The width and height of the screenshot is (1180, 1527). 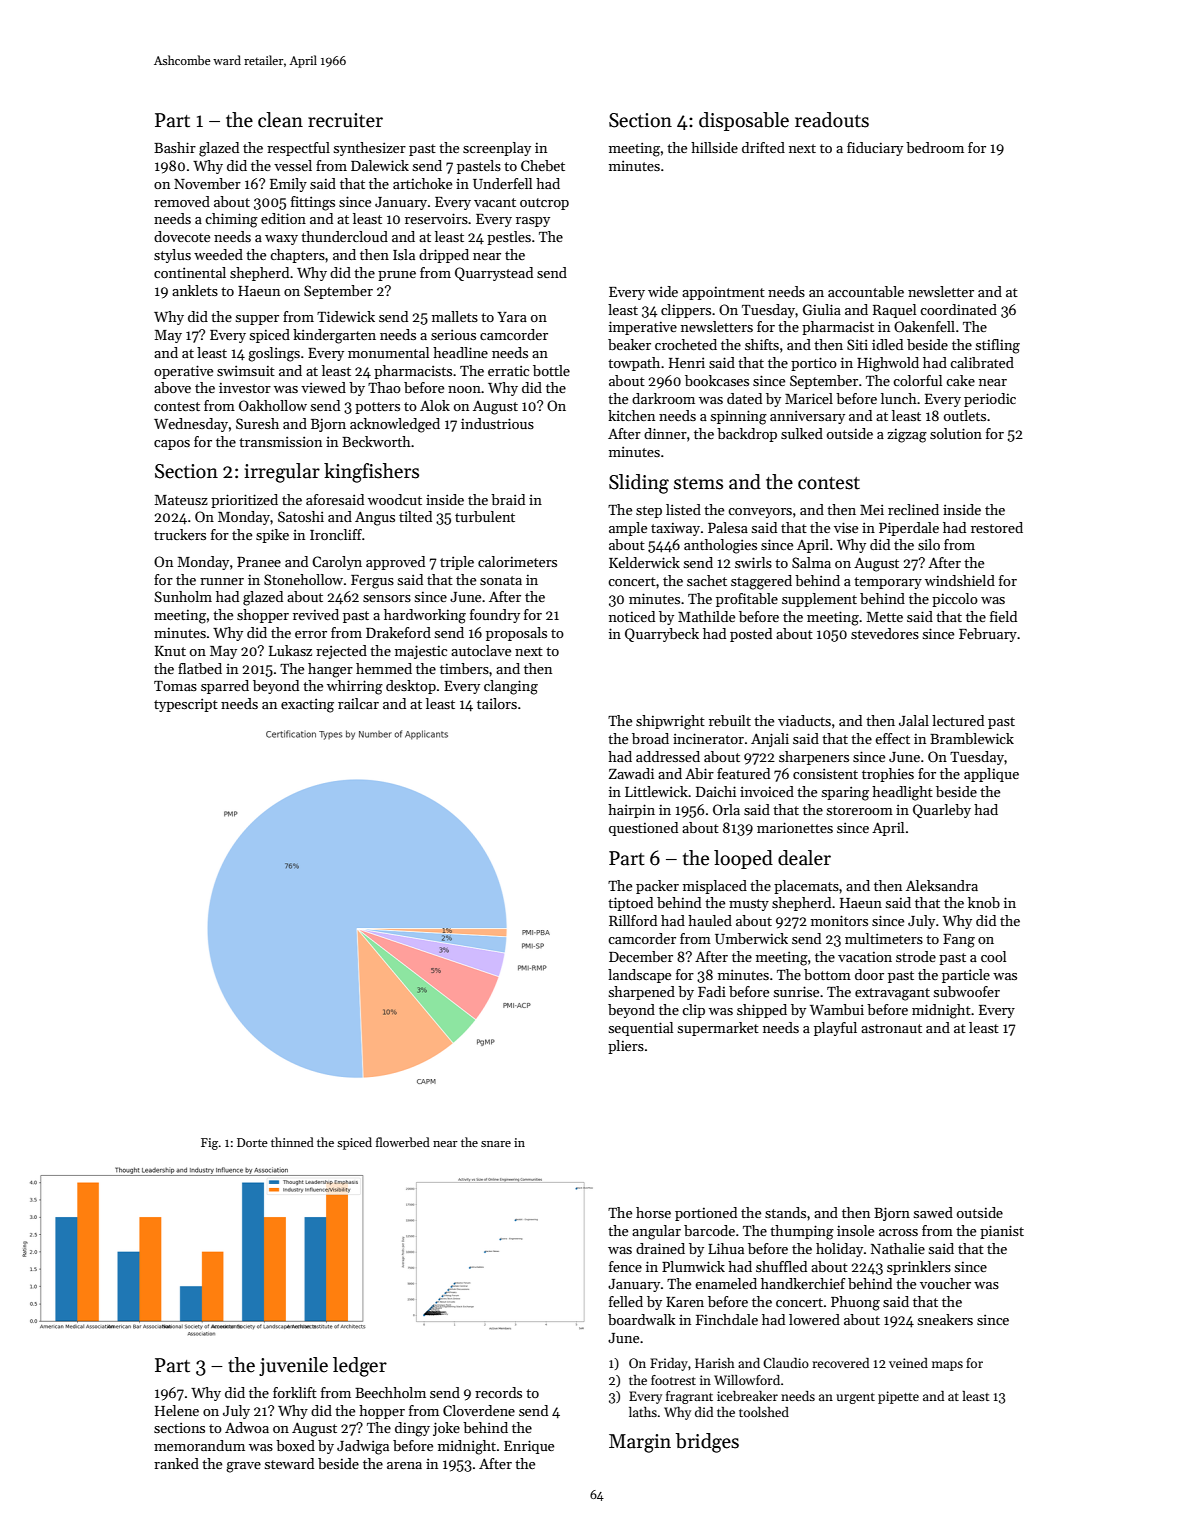 I want to click on angular, so click(x=656, y=1232).
